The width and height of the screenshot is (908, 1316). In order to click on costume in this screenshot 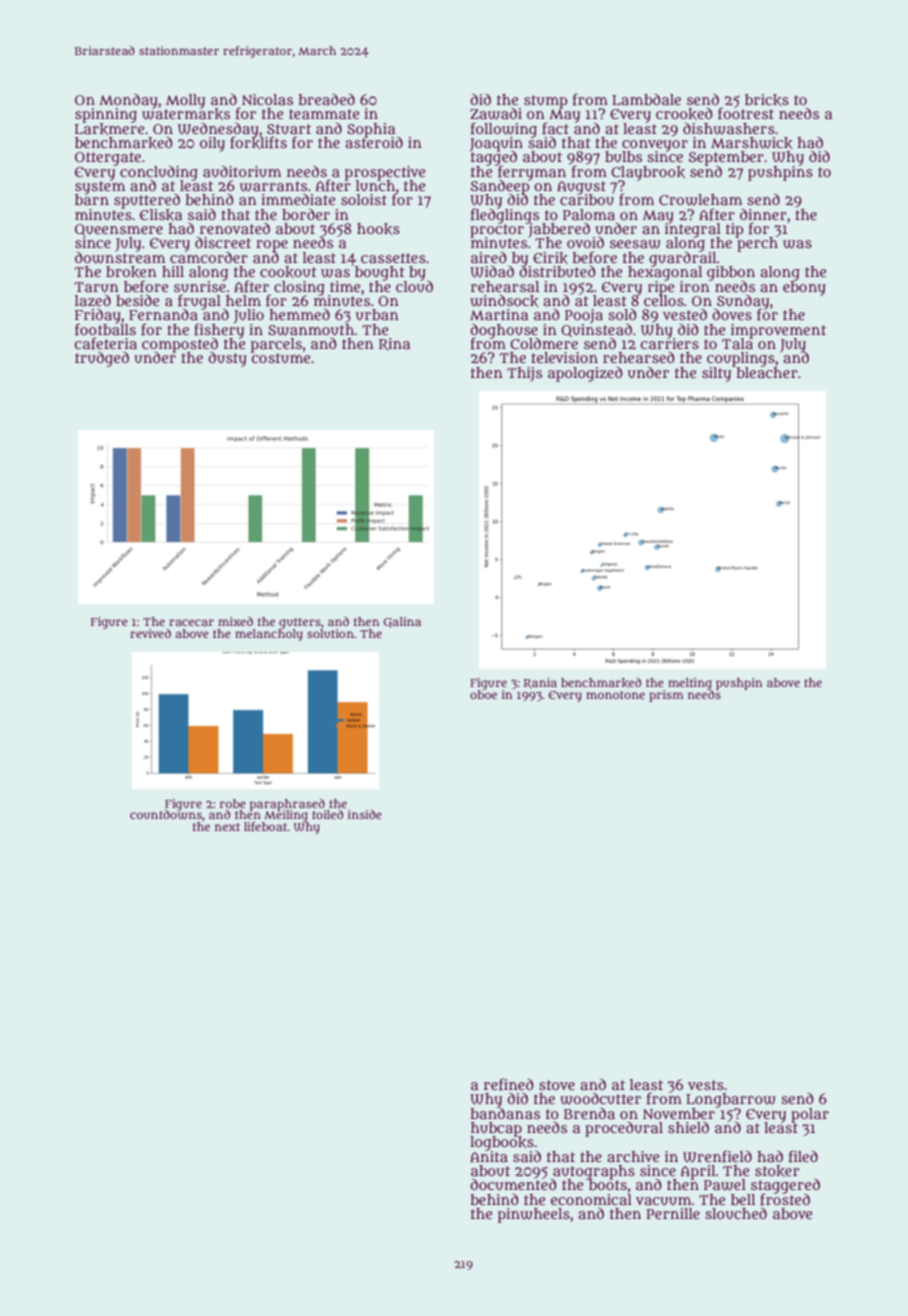, I will do `click(281, 358)`.
